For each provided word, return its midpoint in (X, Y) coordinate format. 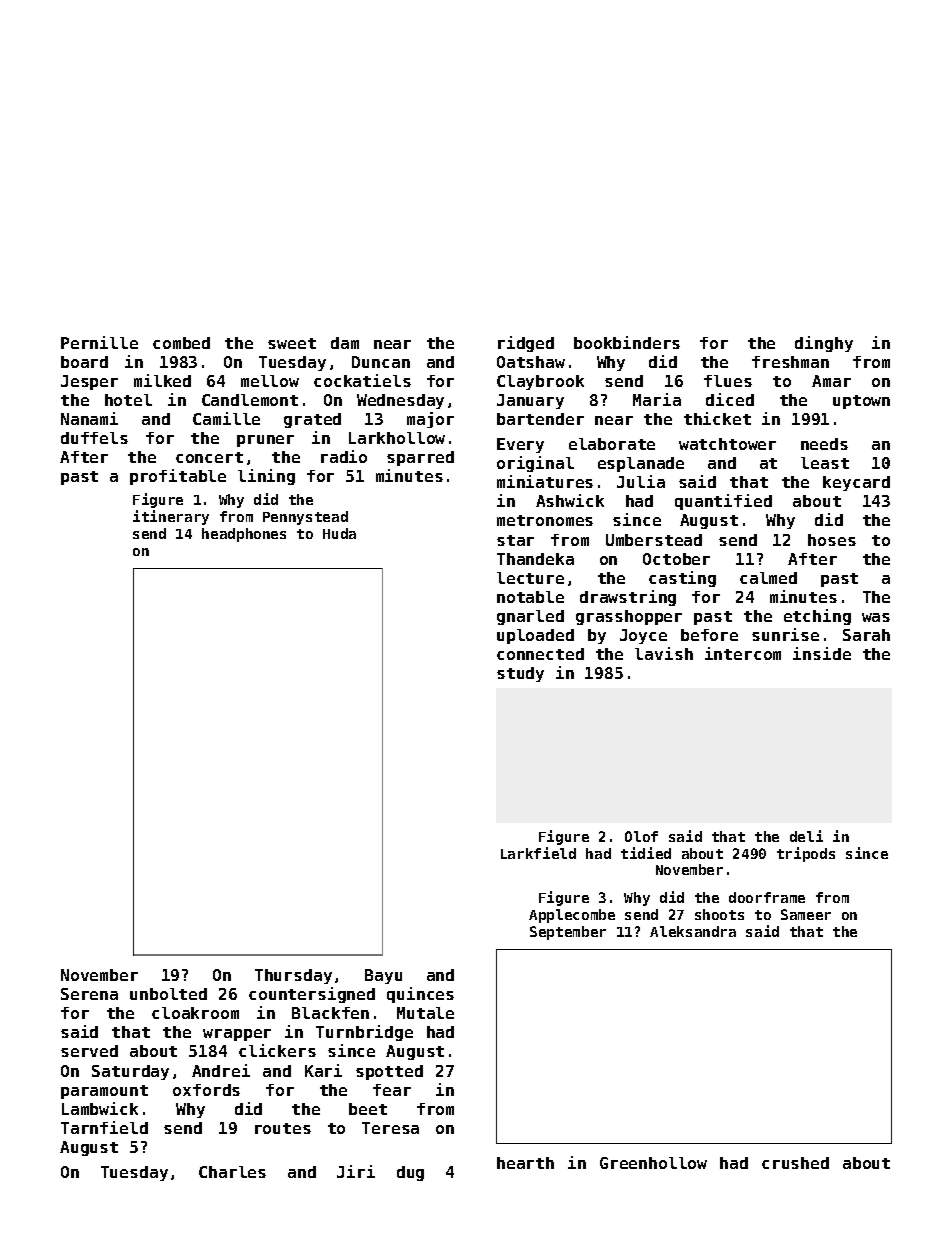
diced (730, 399)
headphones (244, 535)
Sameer (806, 914)
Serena (89, 994)
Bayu (383, 976)
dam (345, 343)
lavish (664, 653)
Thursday (293, 976)
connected (540, 654)
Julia (641, 481)
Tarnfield (104, 1127)
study (520, 674)
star (515, 540)
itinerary (171, 517)
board (84, 362)
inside (822, 653)
